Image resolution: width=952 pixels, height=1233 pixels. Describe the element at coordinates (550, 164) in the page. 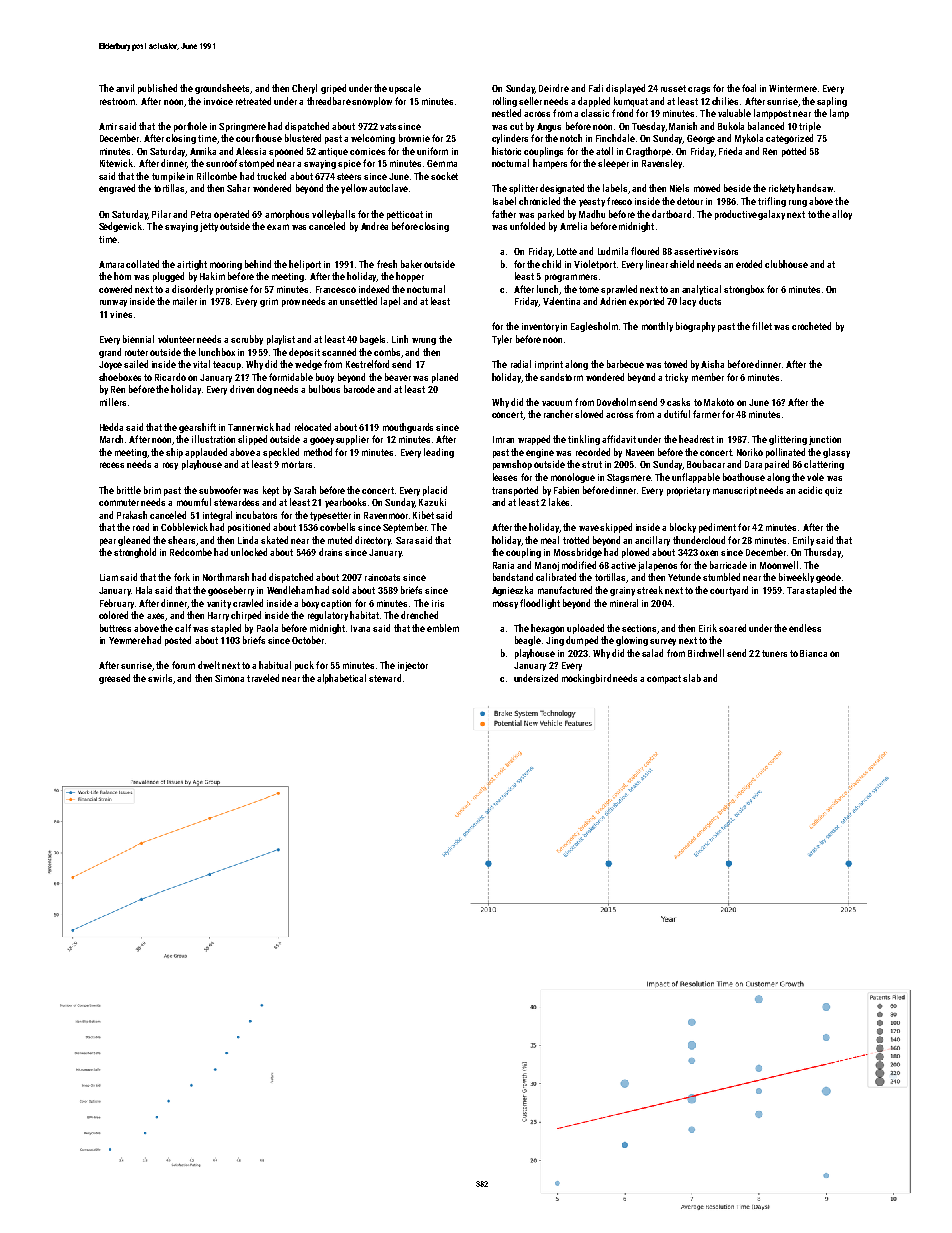

I see `hampers` at that location.
